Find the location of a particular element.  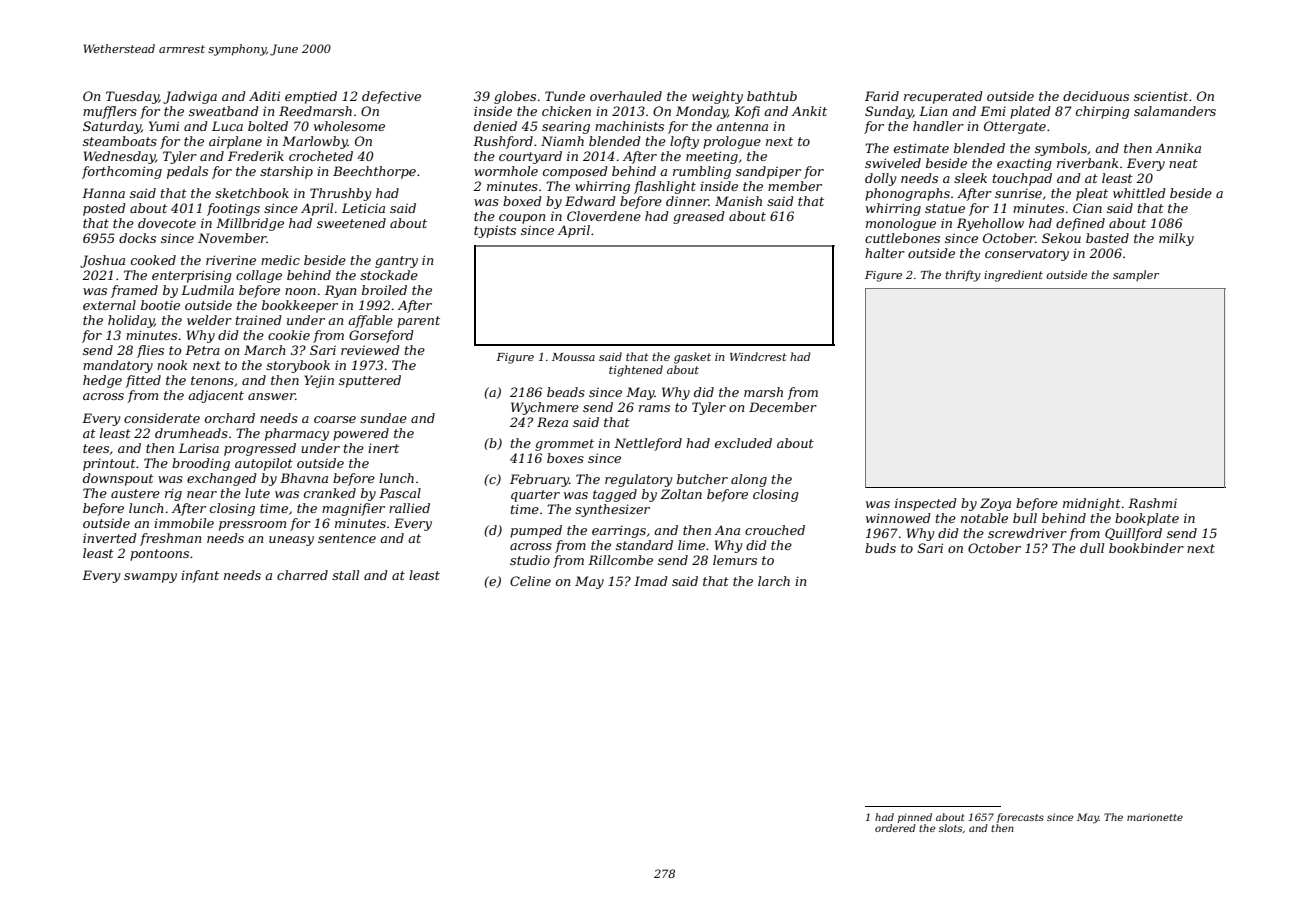

ordered is located at coordinates (895, 828).
